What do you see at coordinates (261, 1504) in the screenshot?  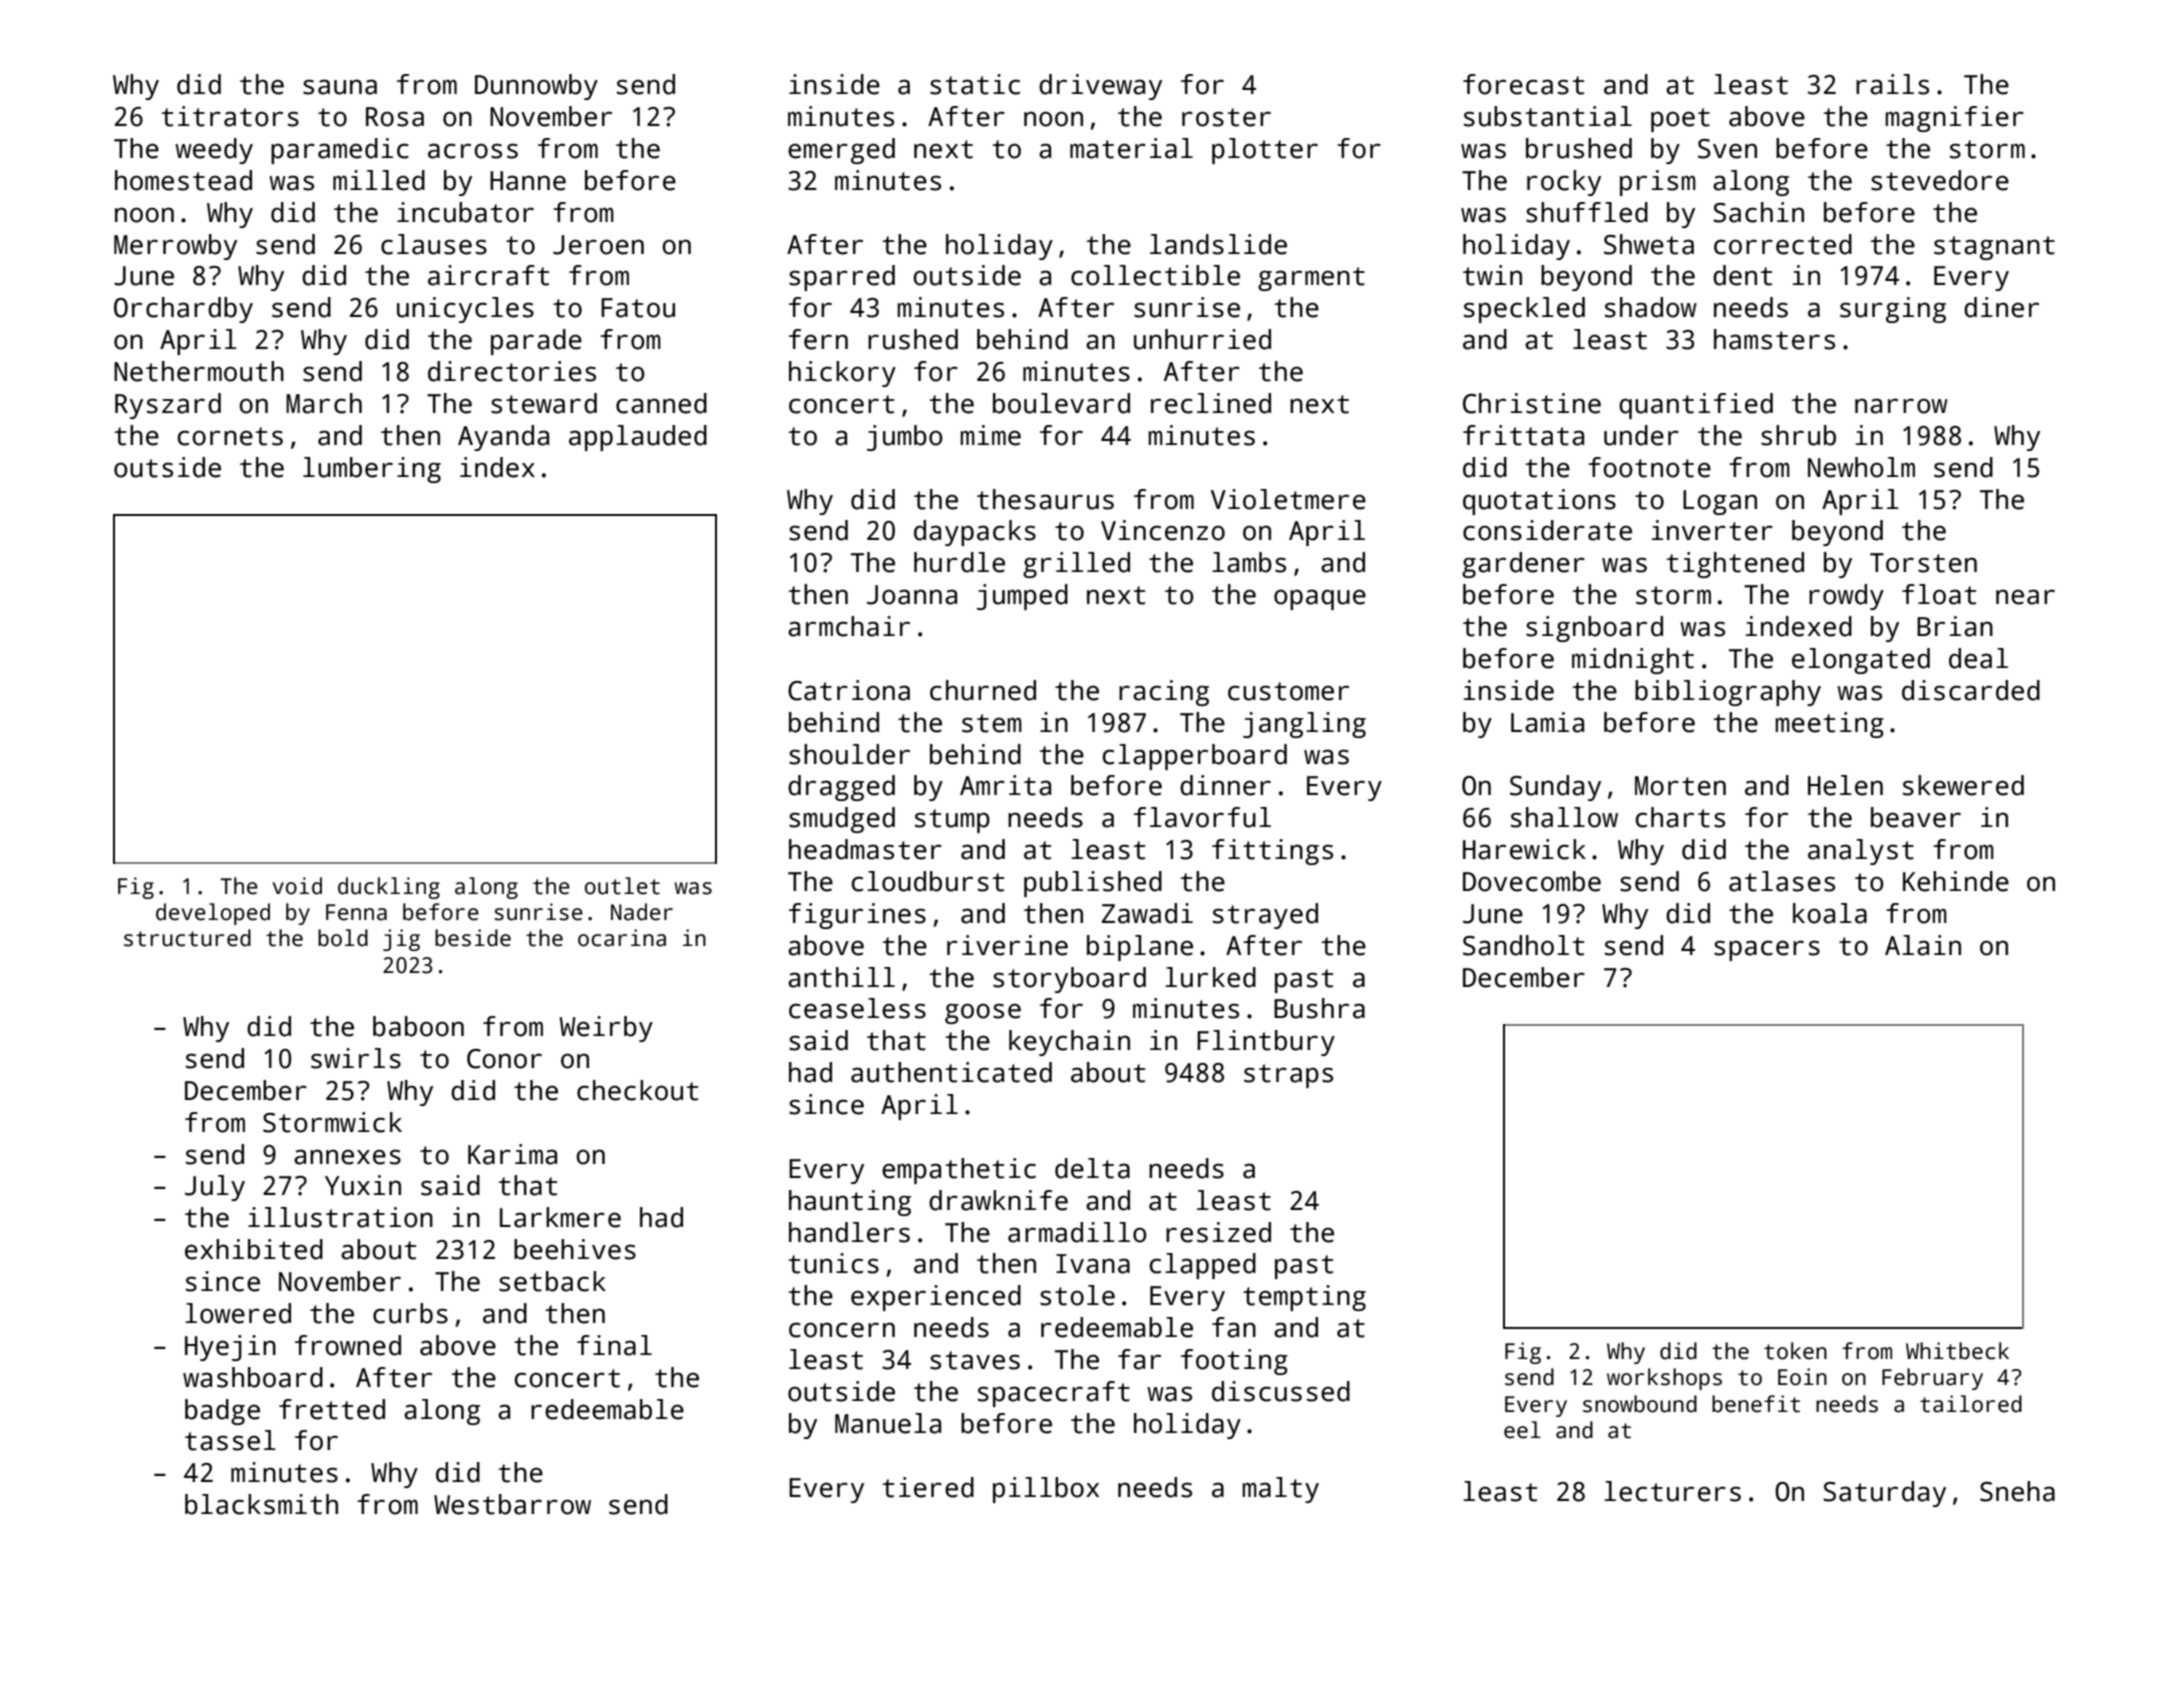 I see `blacksmith` at bounding box center [261, 1504].
